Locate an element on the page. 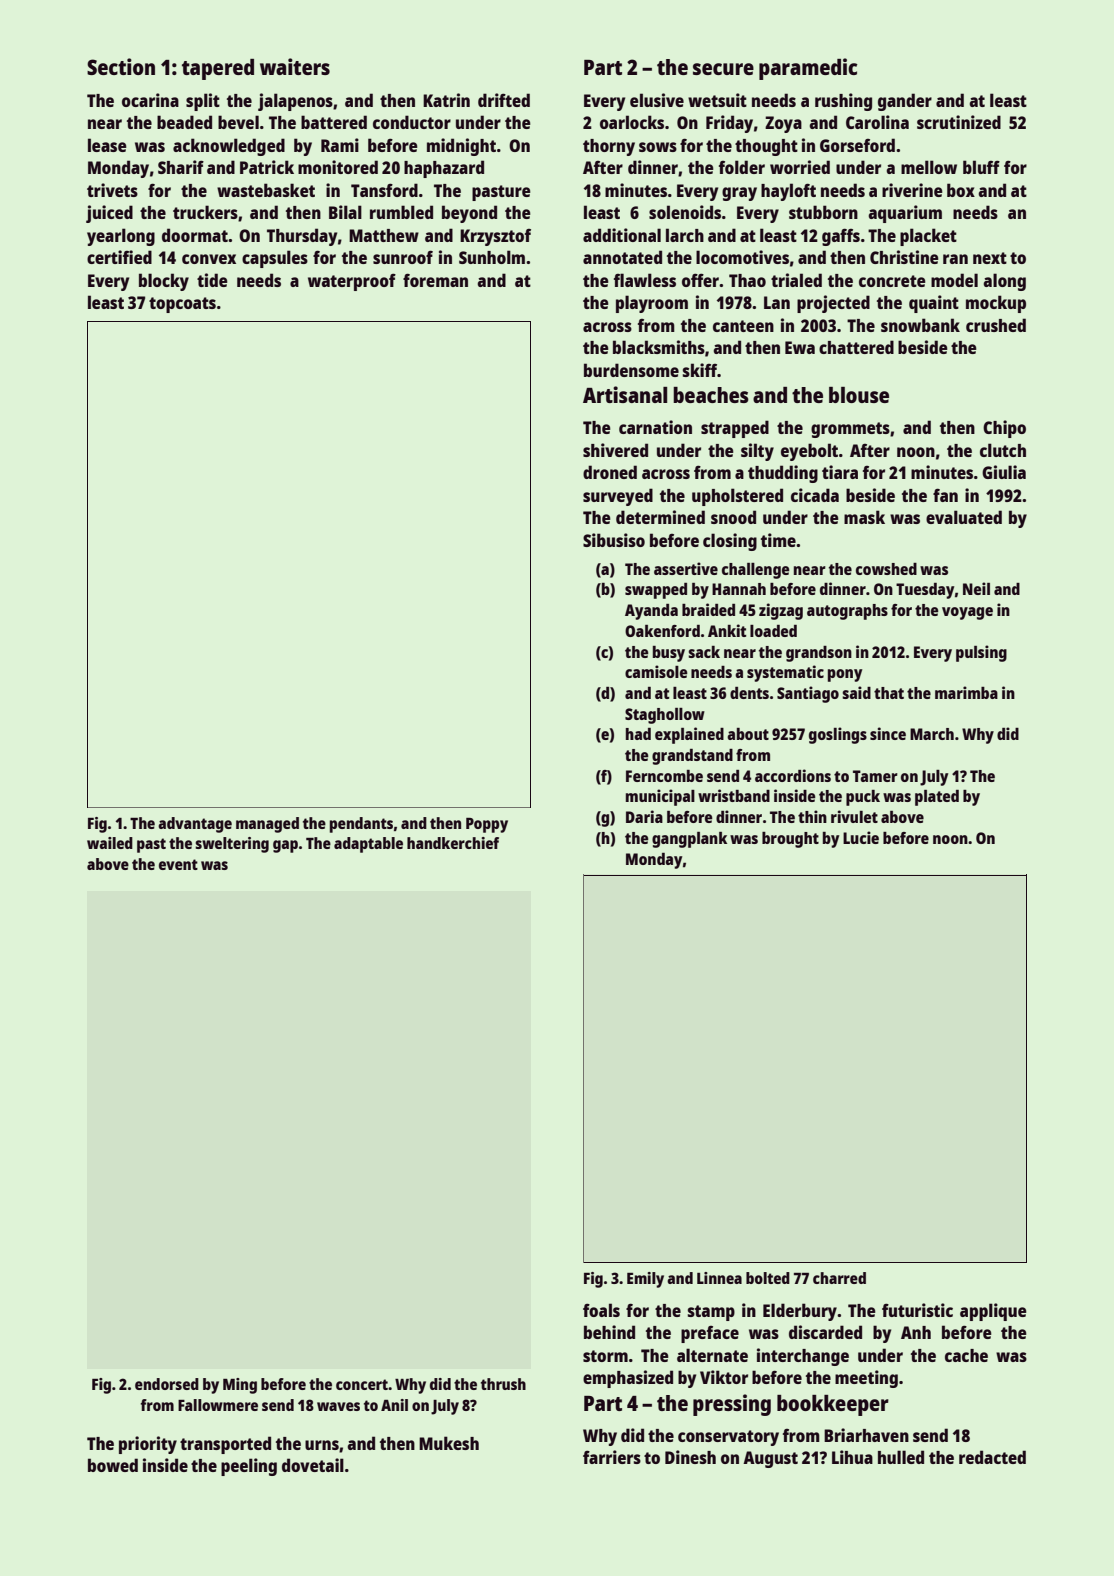 The width and height of the document is (1114, 1576). Carolina is located at coordinates (877, 122).
